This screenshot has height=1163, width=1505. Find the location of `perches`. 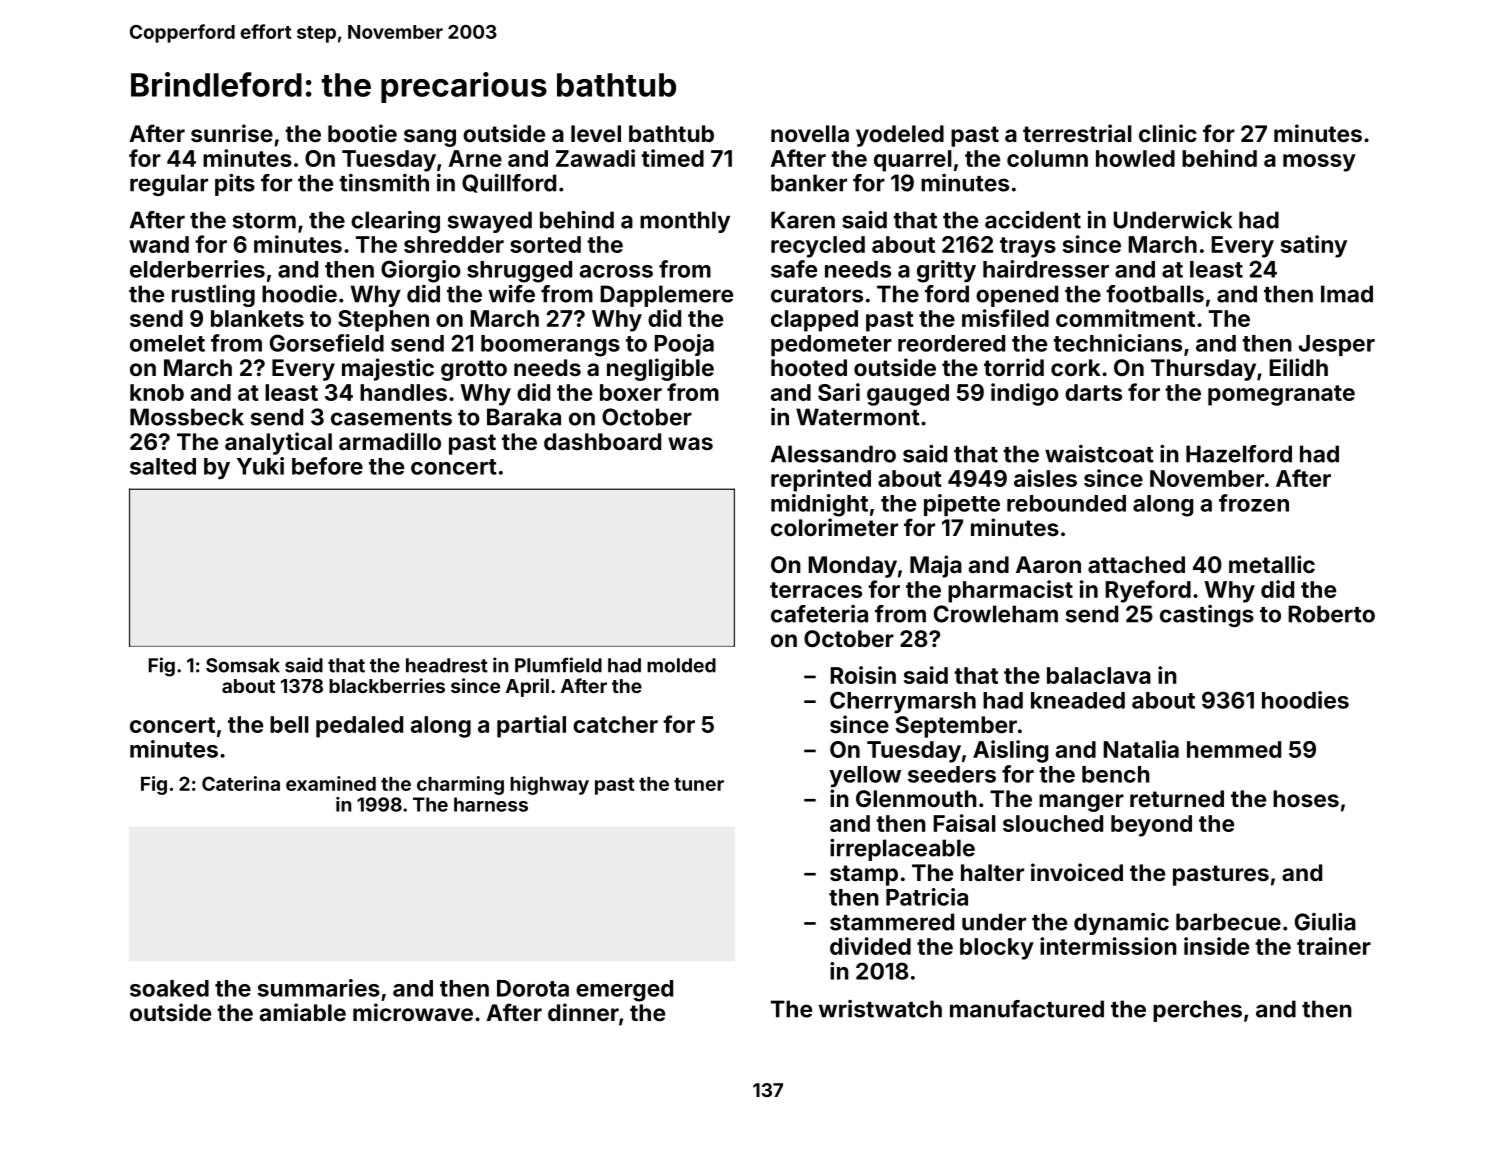

perches is located at coordinates (1197, 1011).
